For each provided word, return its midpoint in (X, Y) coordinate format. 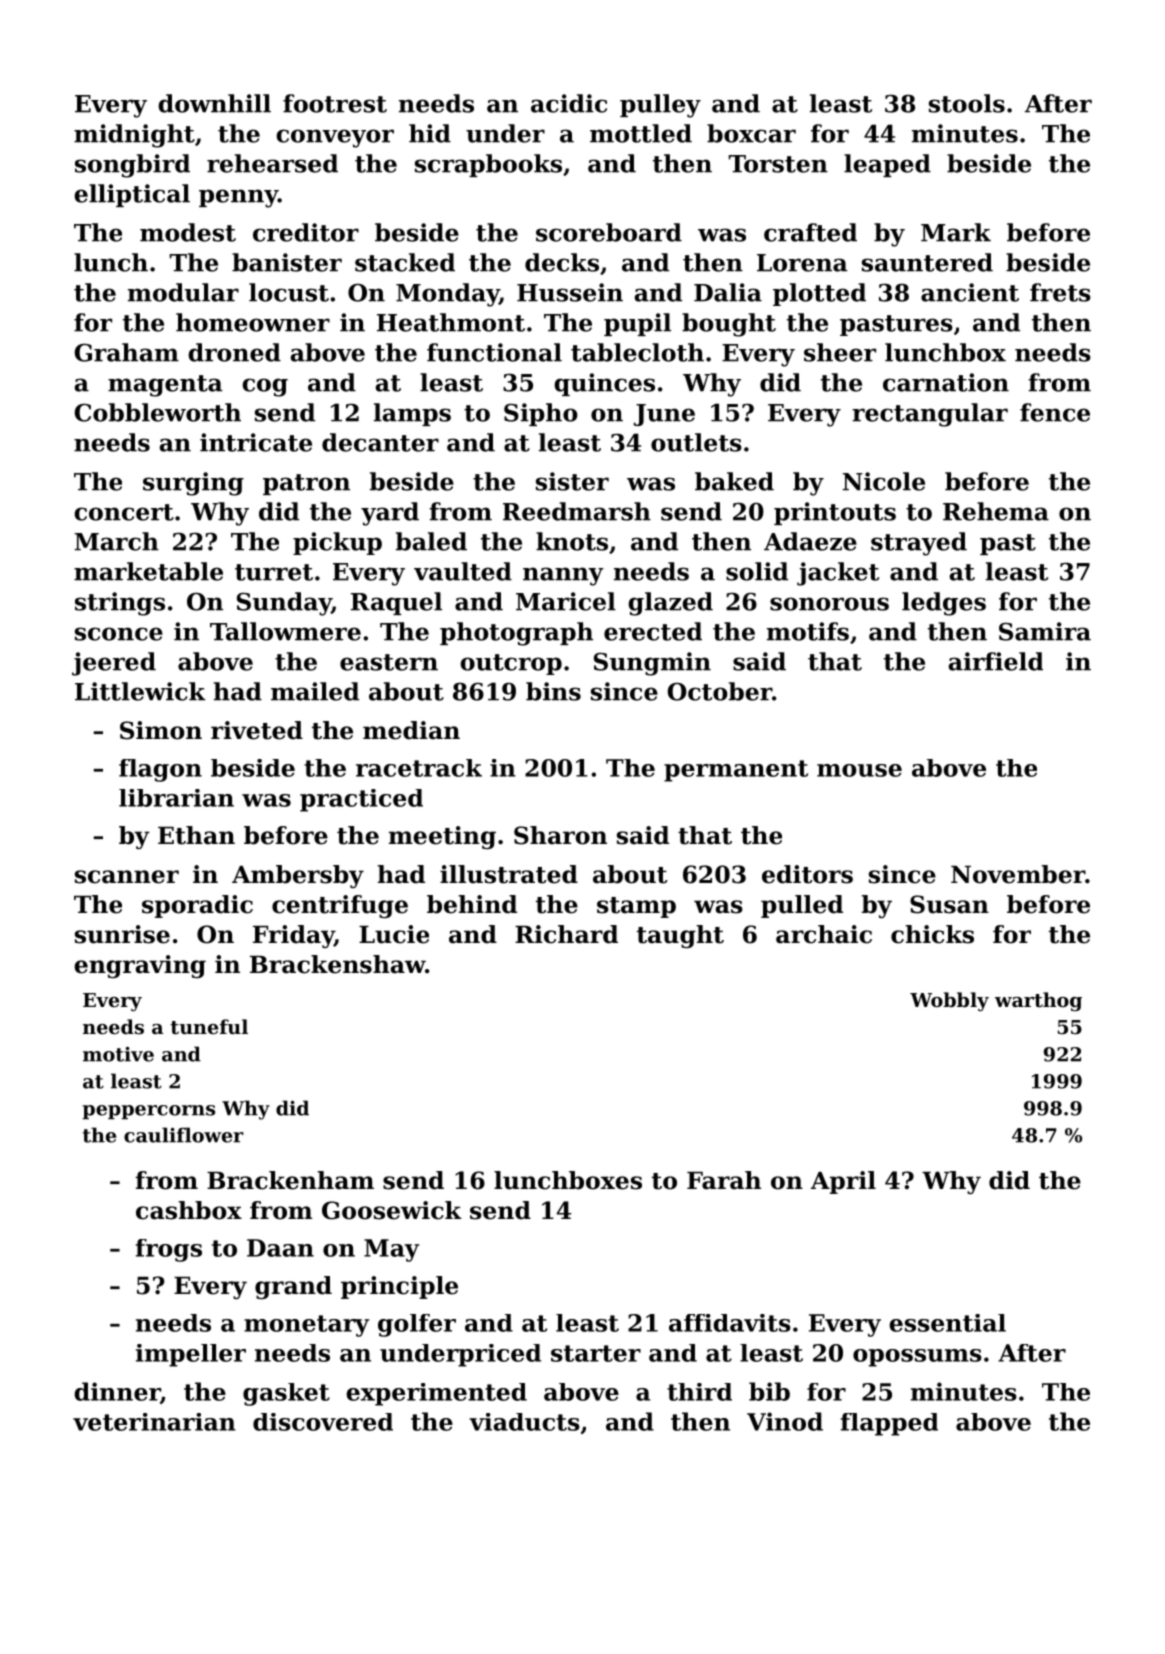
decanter (380, 442)
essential (947, 1323)
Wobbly (949, 1001)
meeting (442, 837)
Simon (161, 730)
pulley (660, 106)
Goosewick (392, 1210)
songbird (132, 166)
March (116, 541)
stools (967, 103)
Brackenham (290, 1180)
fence (1055, 412)
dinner (117, 1391)
